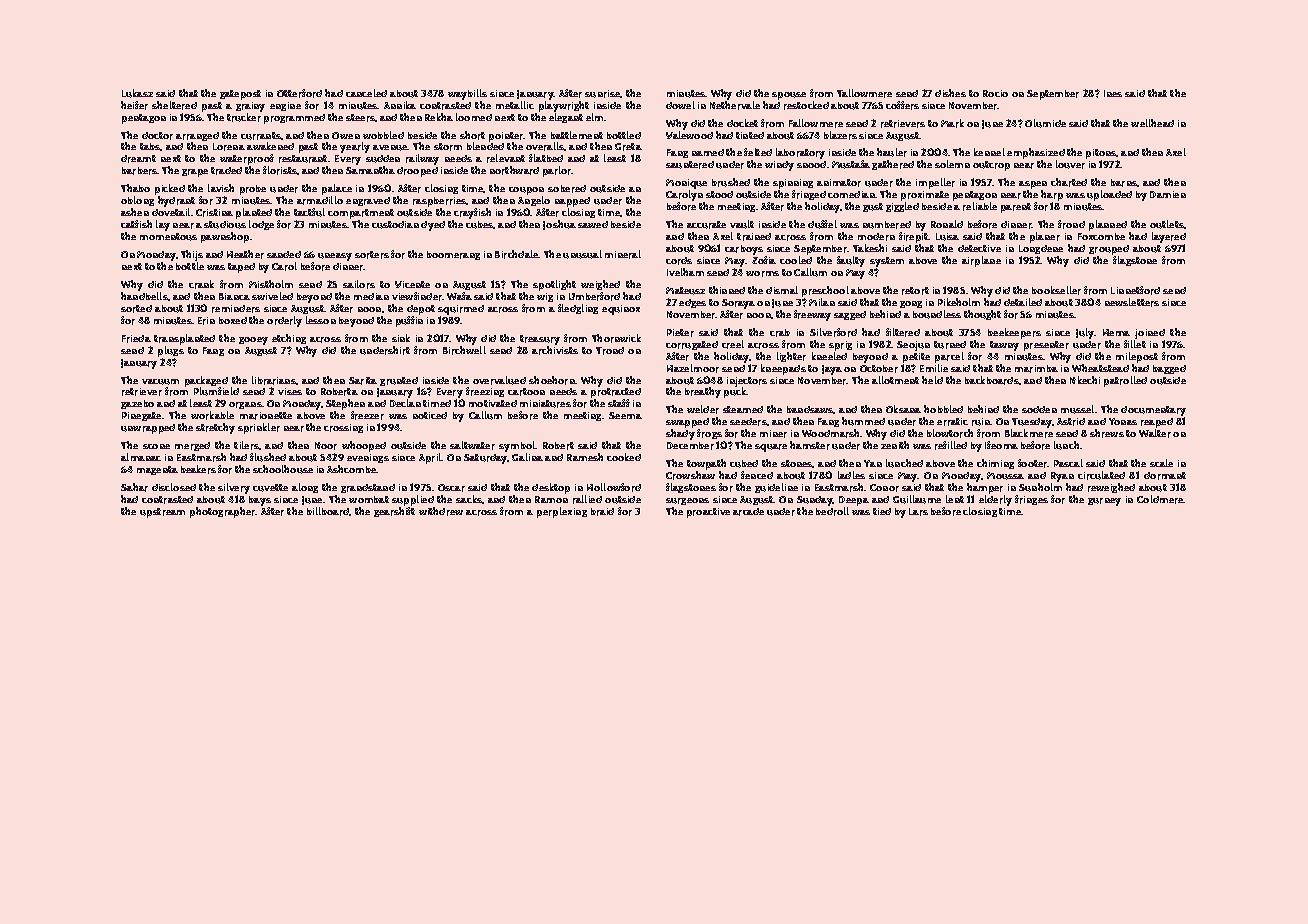 Image resolution: width=1308 pixels, height=924 pixels. What do you see at coordinates (328, 511) in the screenshot?
I see `billboard` at bounding box center [328, 511].
